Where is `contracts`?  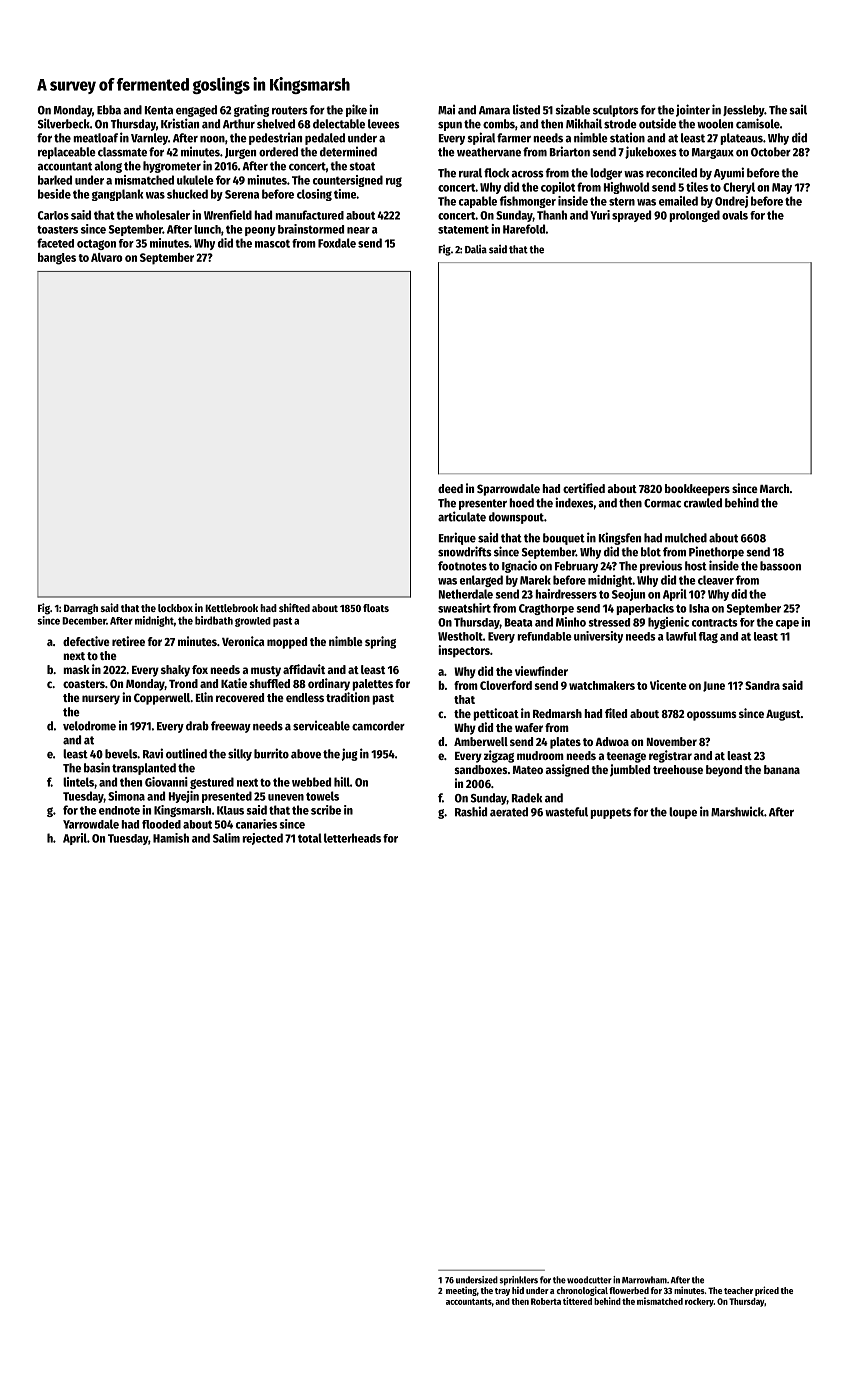
contracts is located at coordinates (715, 622).
